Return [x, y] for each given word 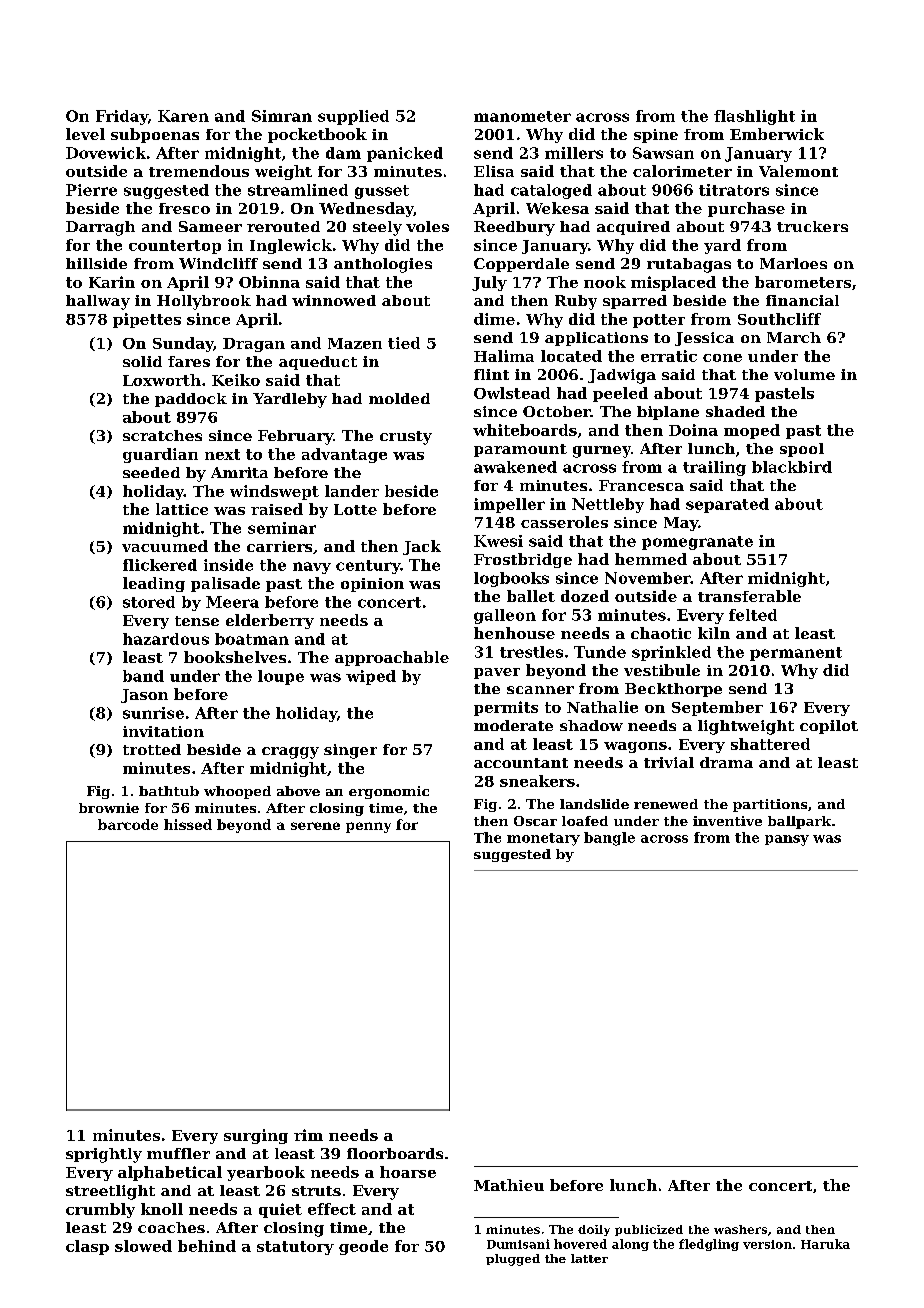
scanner [540, 690]
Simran [282, 116]
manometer [522, 116]
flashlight [754, 117]
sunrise [153, 713]
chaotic [661, 633]
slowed [143, 1246]
